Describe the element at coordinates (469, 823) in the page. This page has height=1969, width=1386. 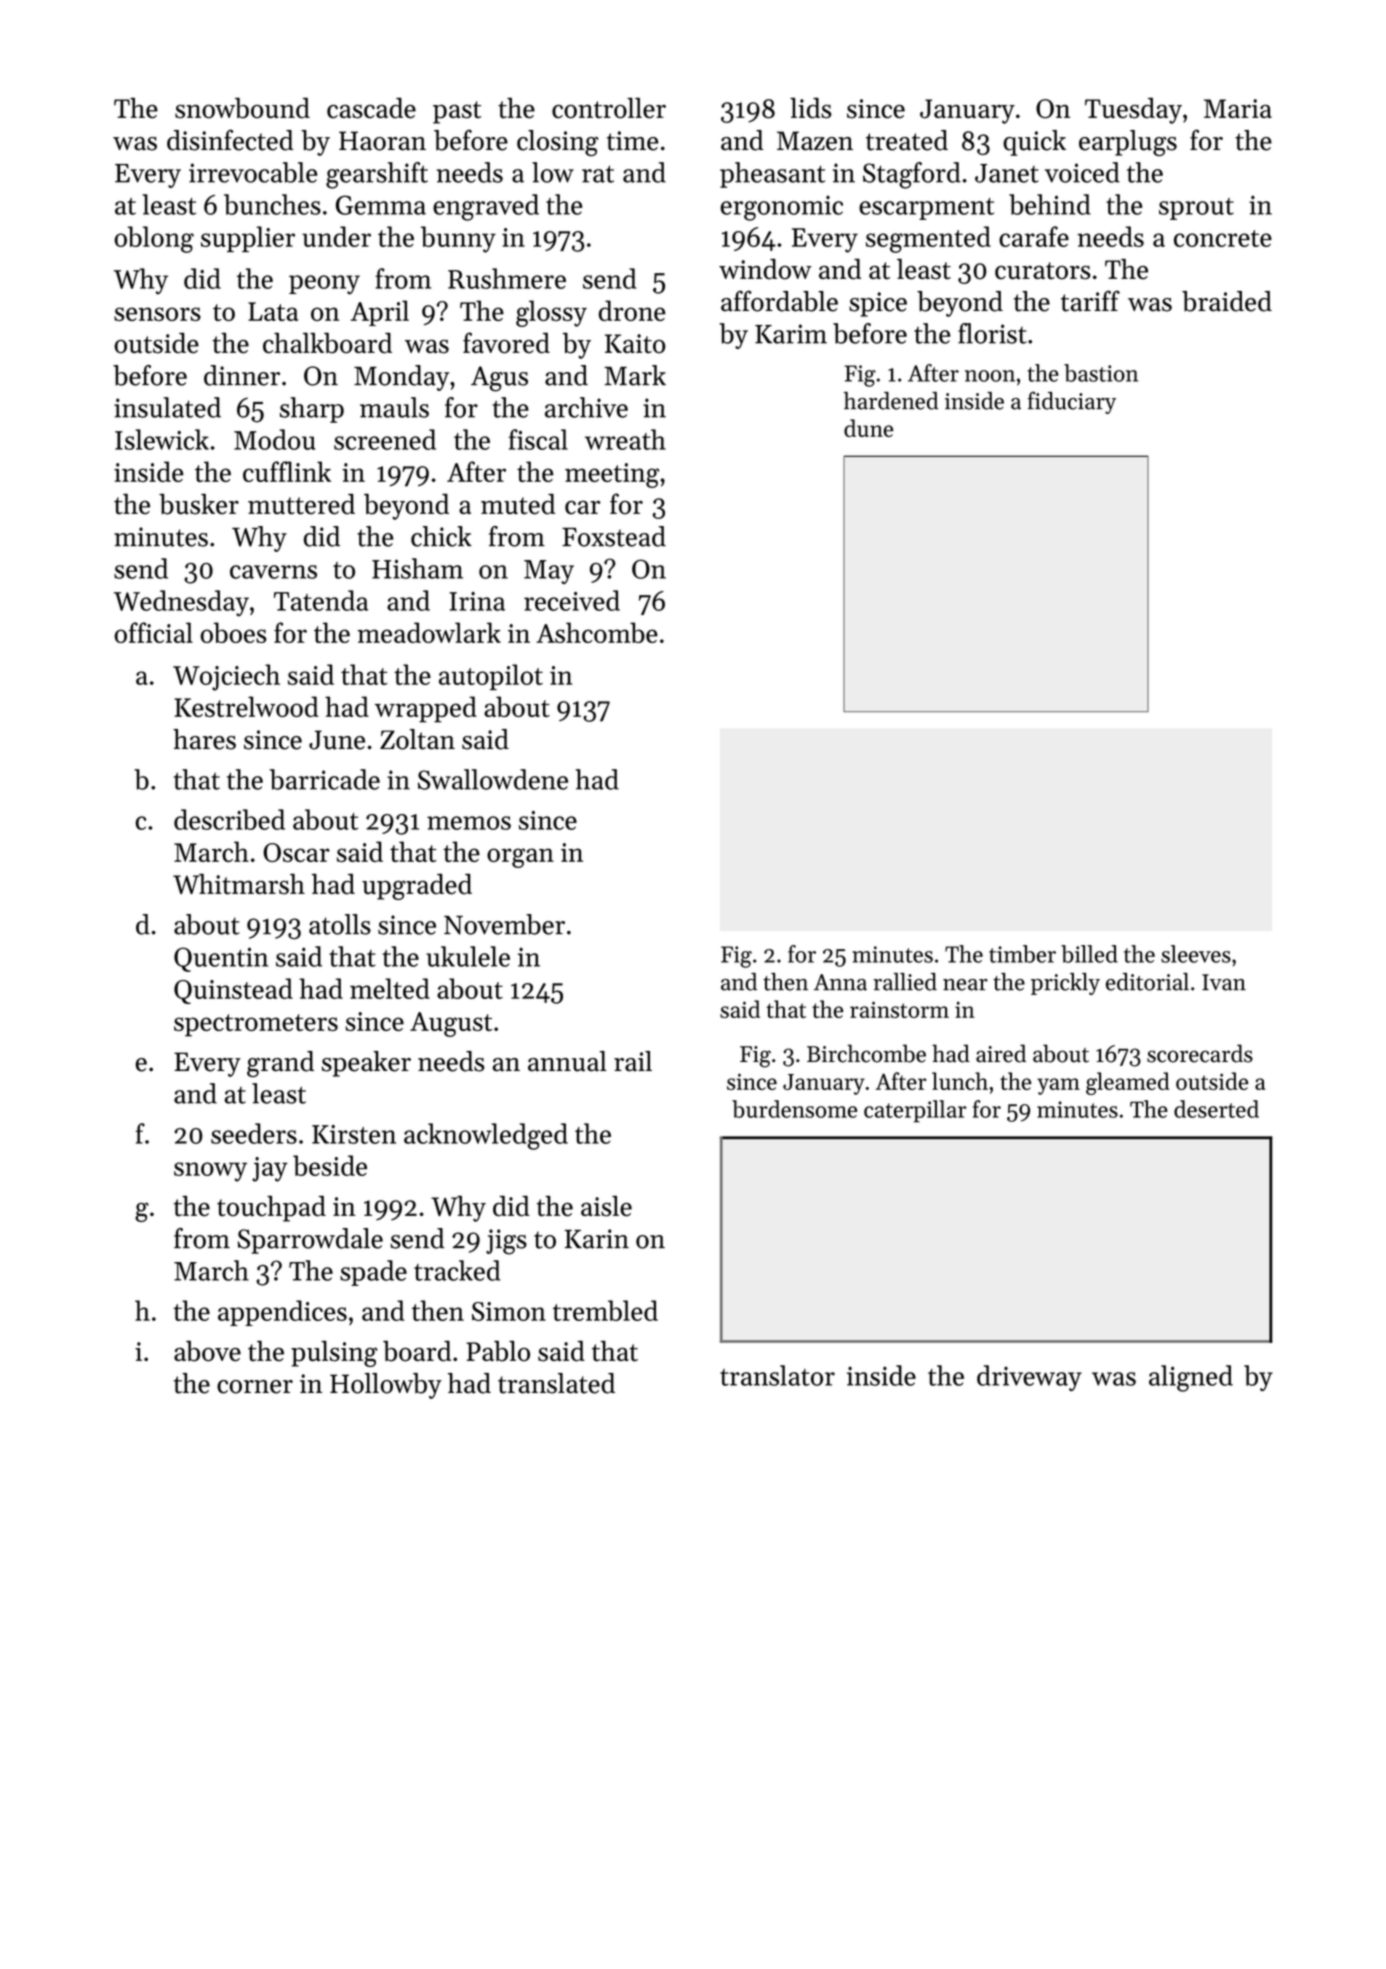
I see `memos` at that location.
